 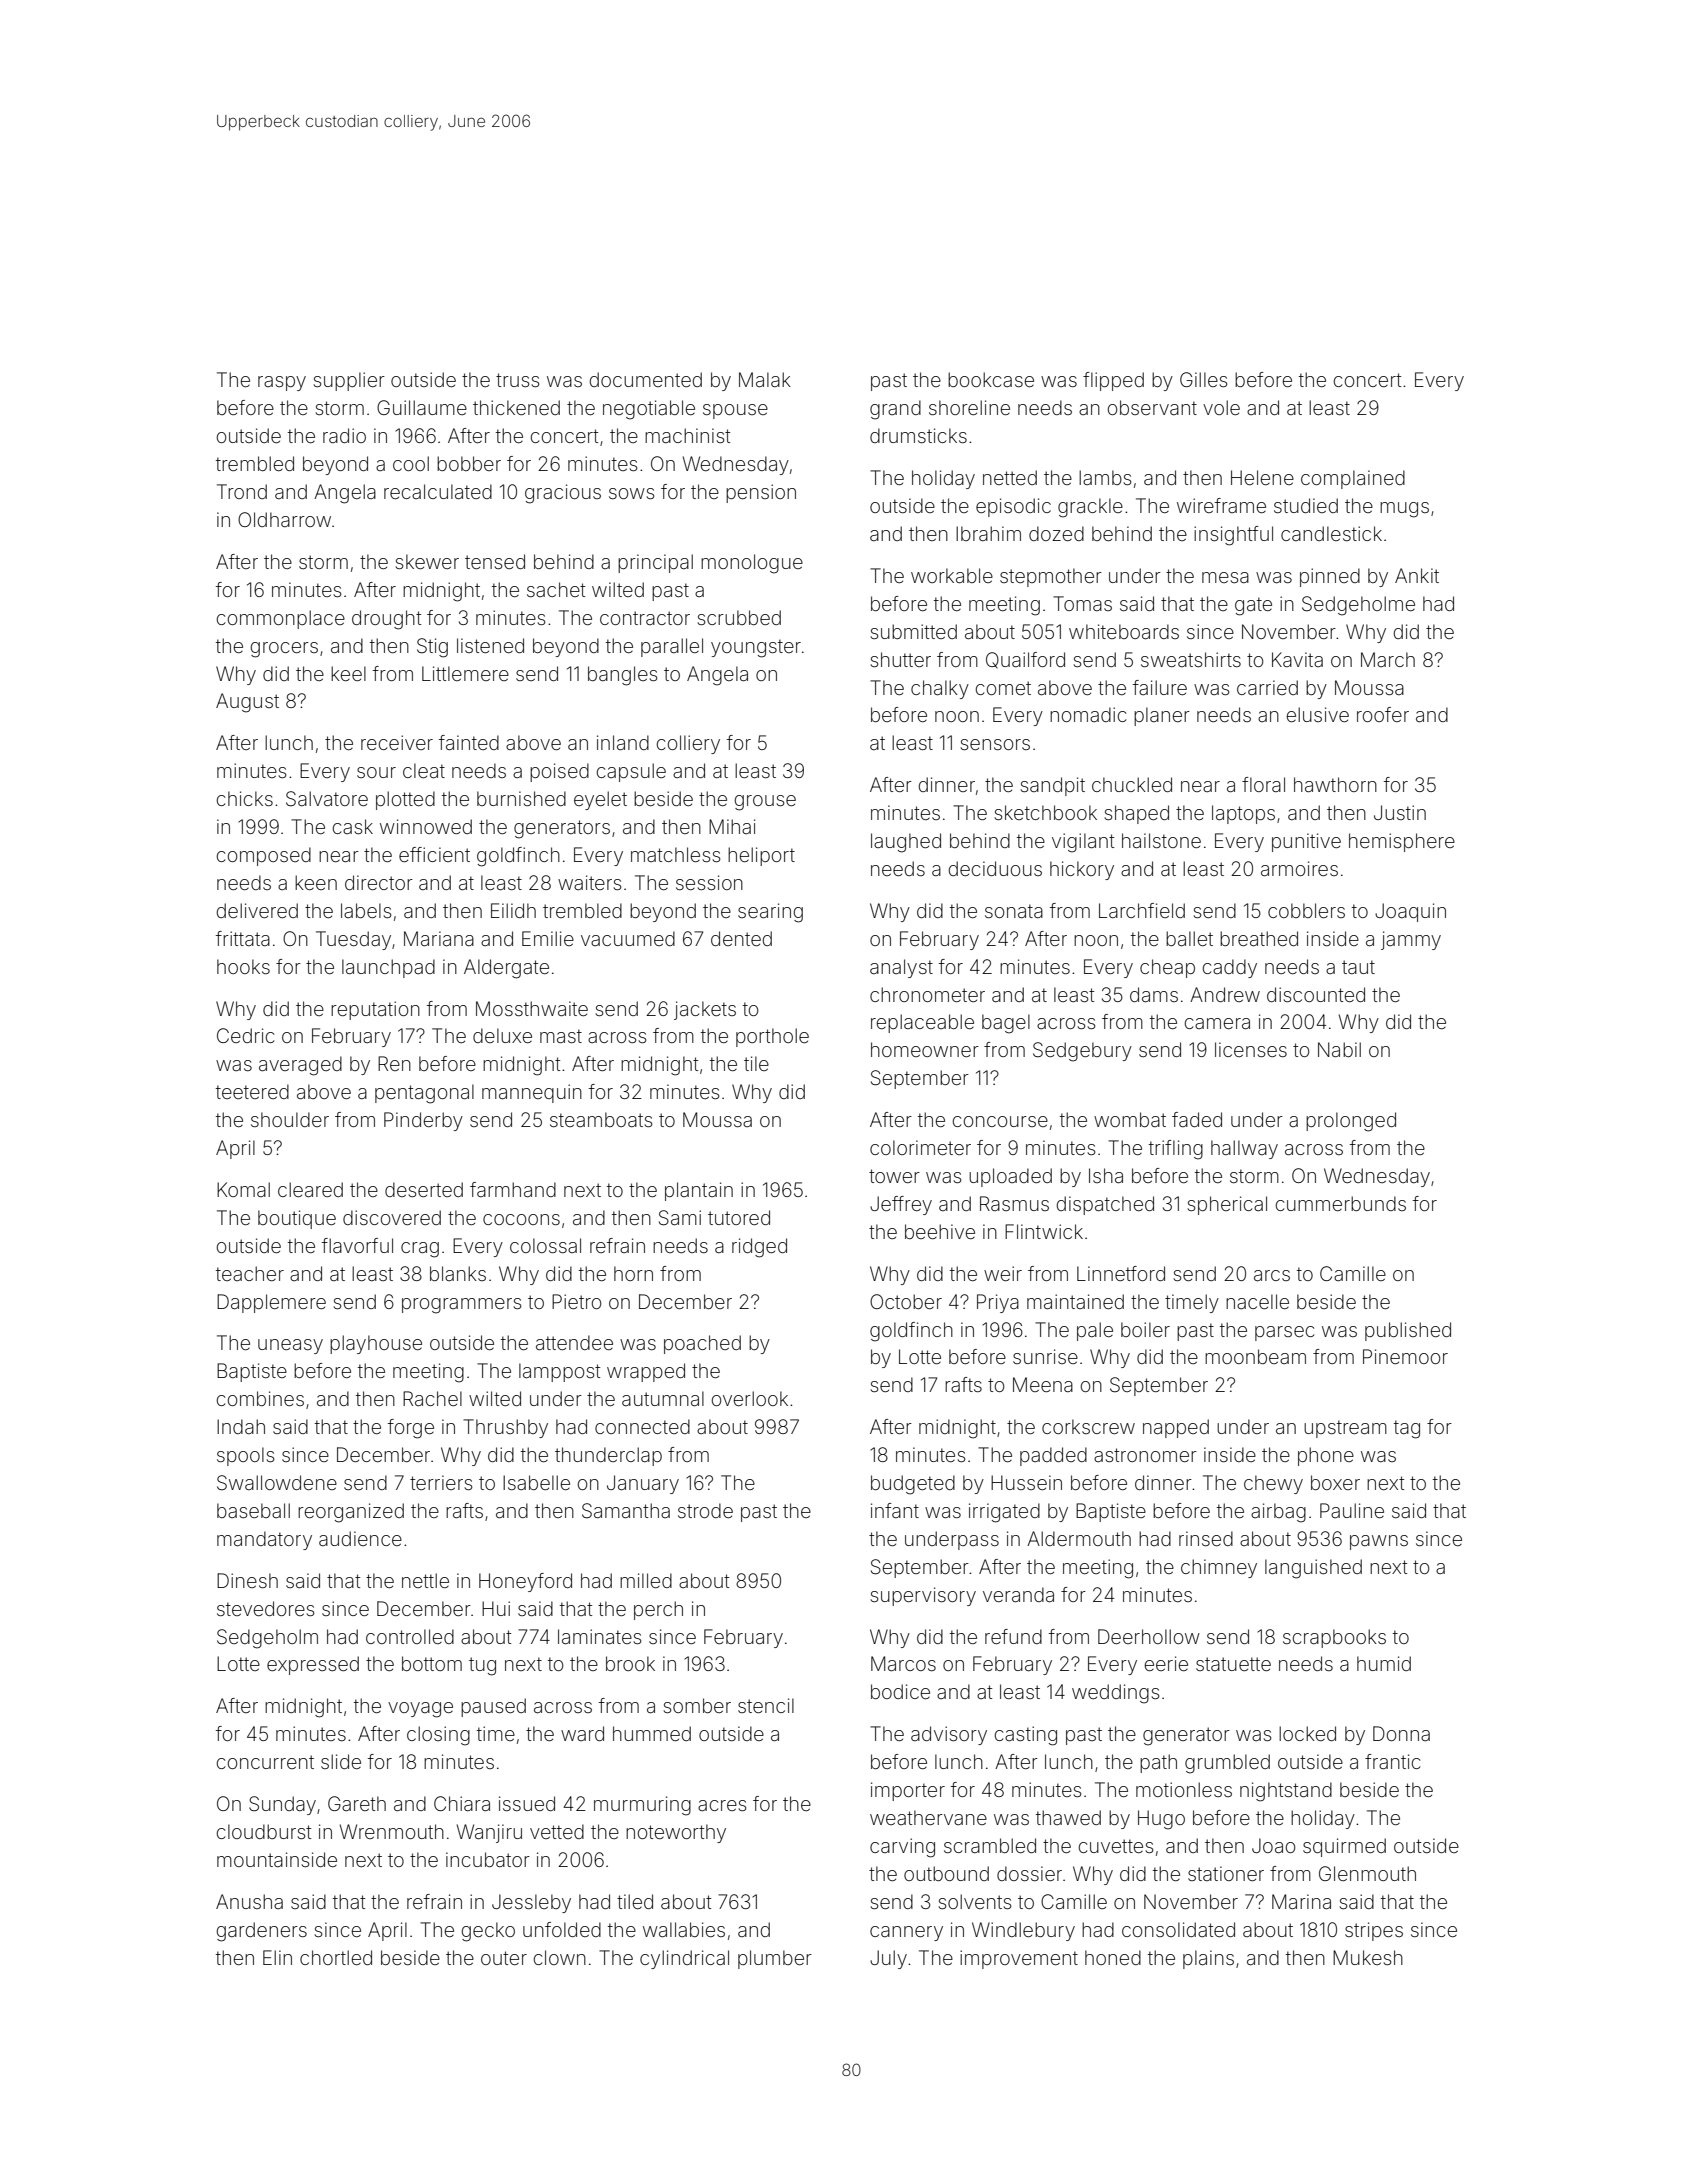 I want to click on bookcase, so click(x=991, y=379).
